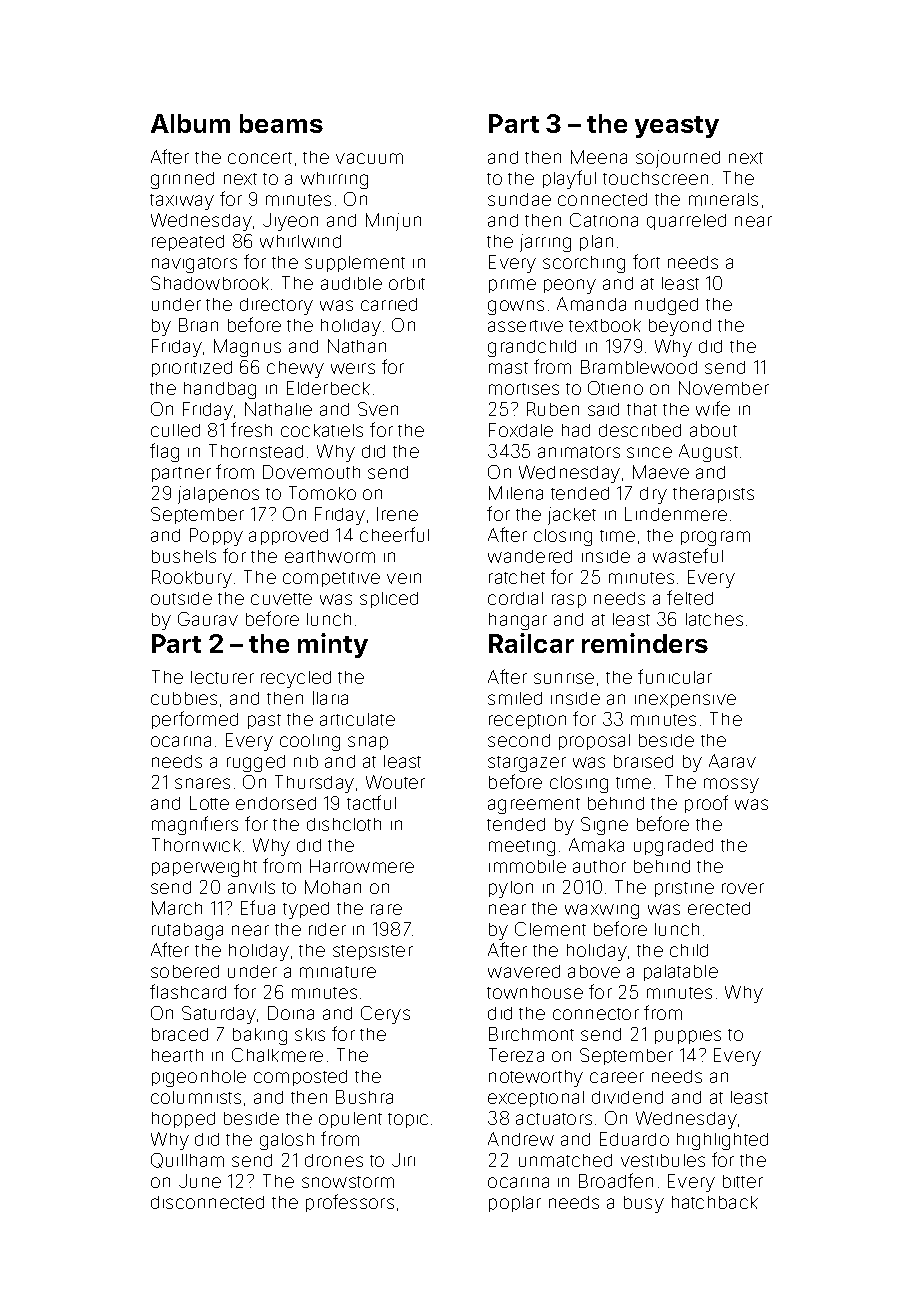 The image size is (924, 1311). I want to click on Railcar, so click(531, 643).
